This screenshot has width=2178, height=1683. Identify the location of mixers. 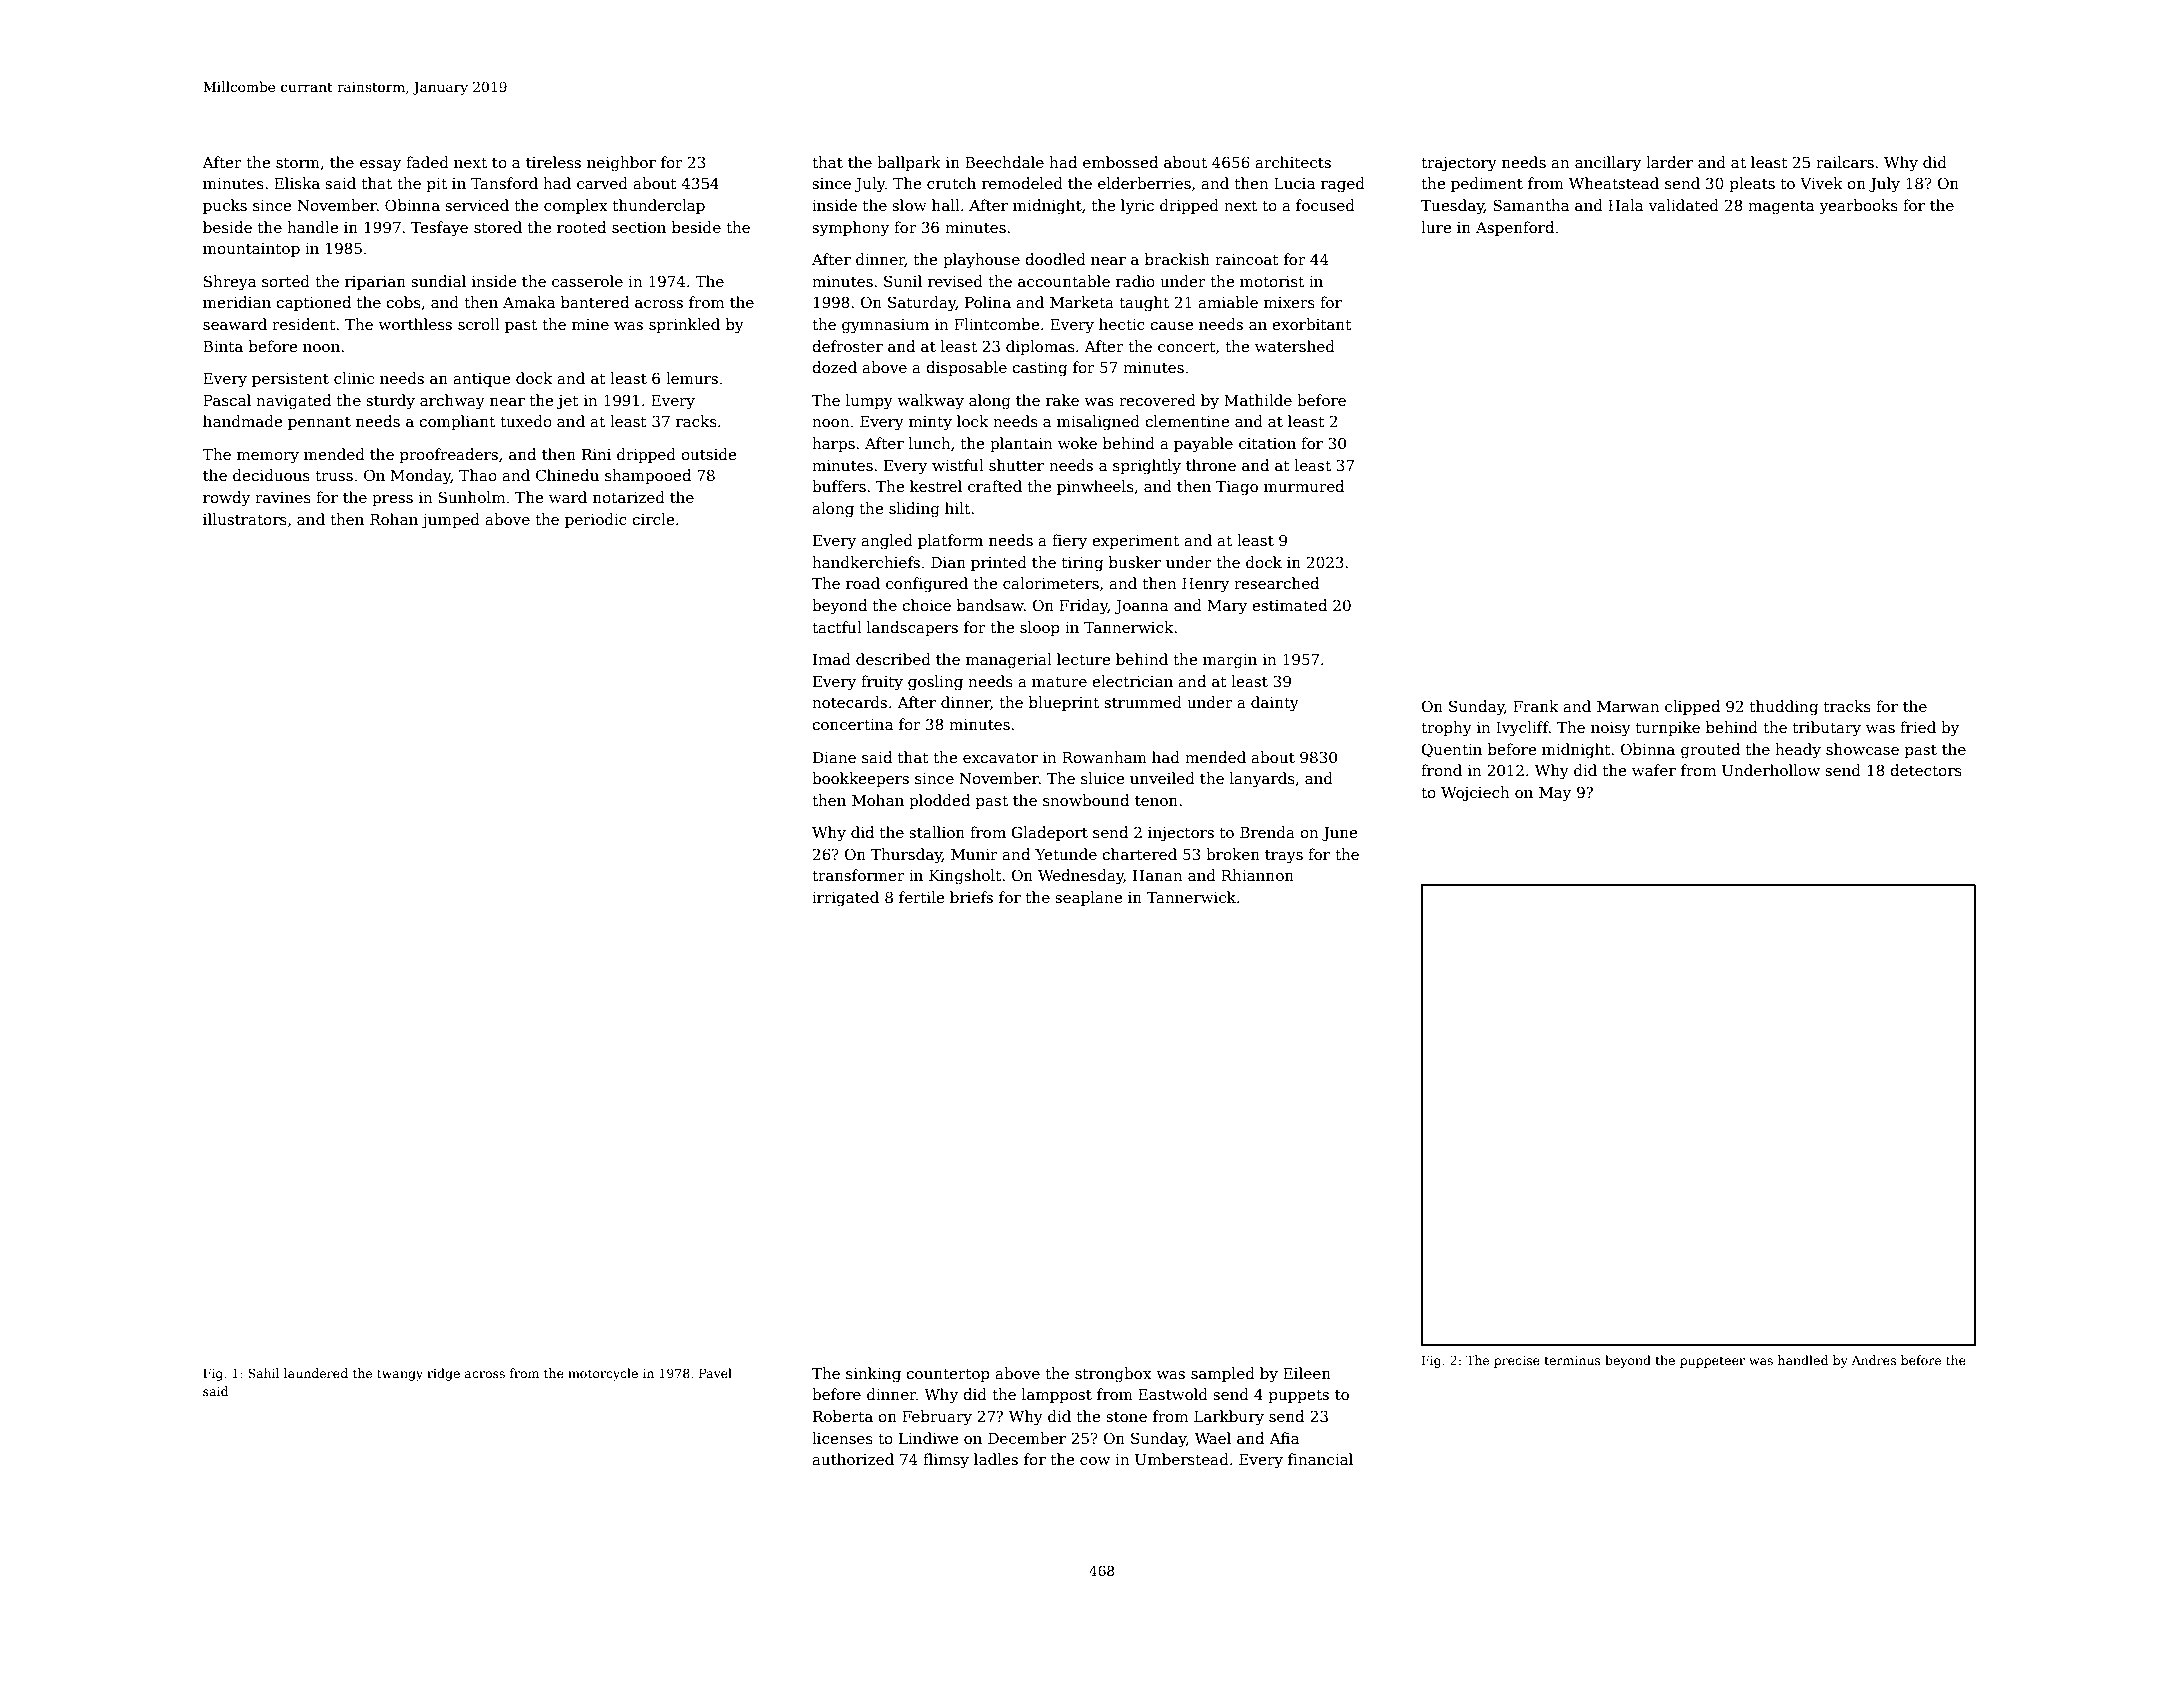
(1289, 302).
